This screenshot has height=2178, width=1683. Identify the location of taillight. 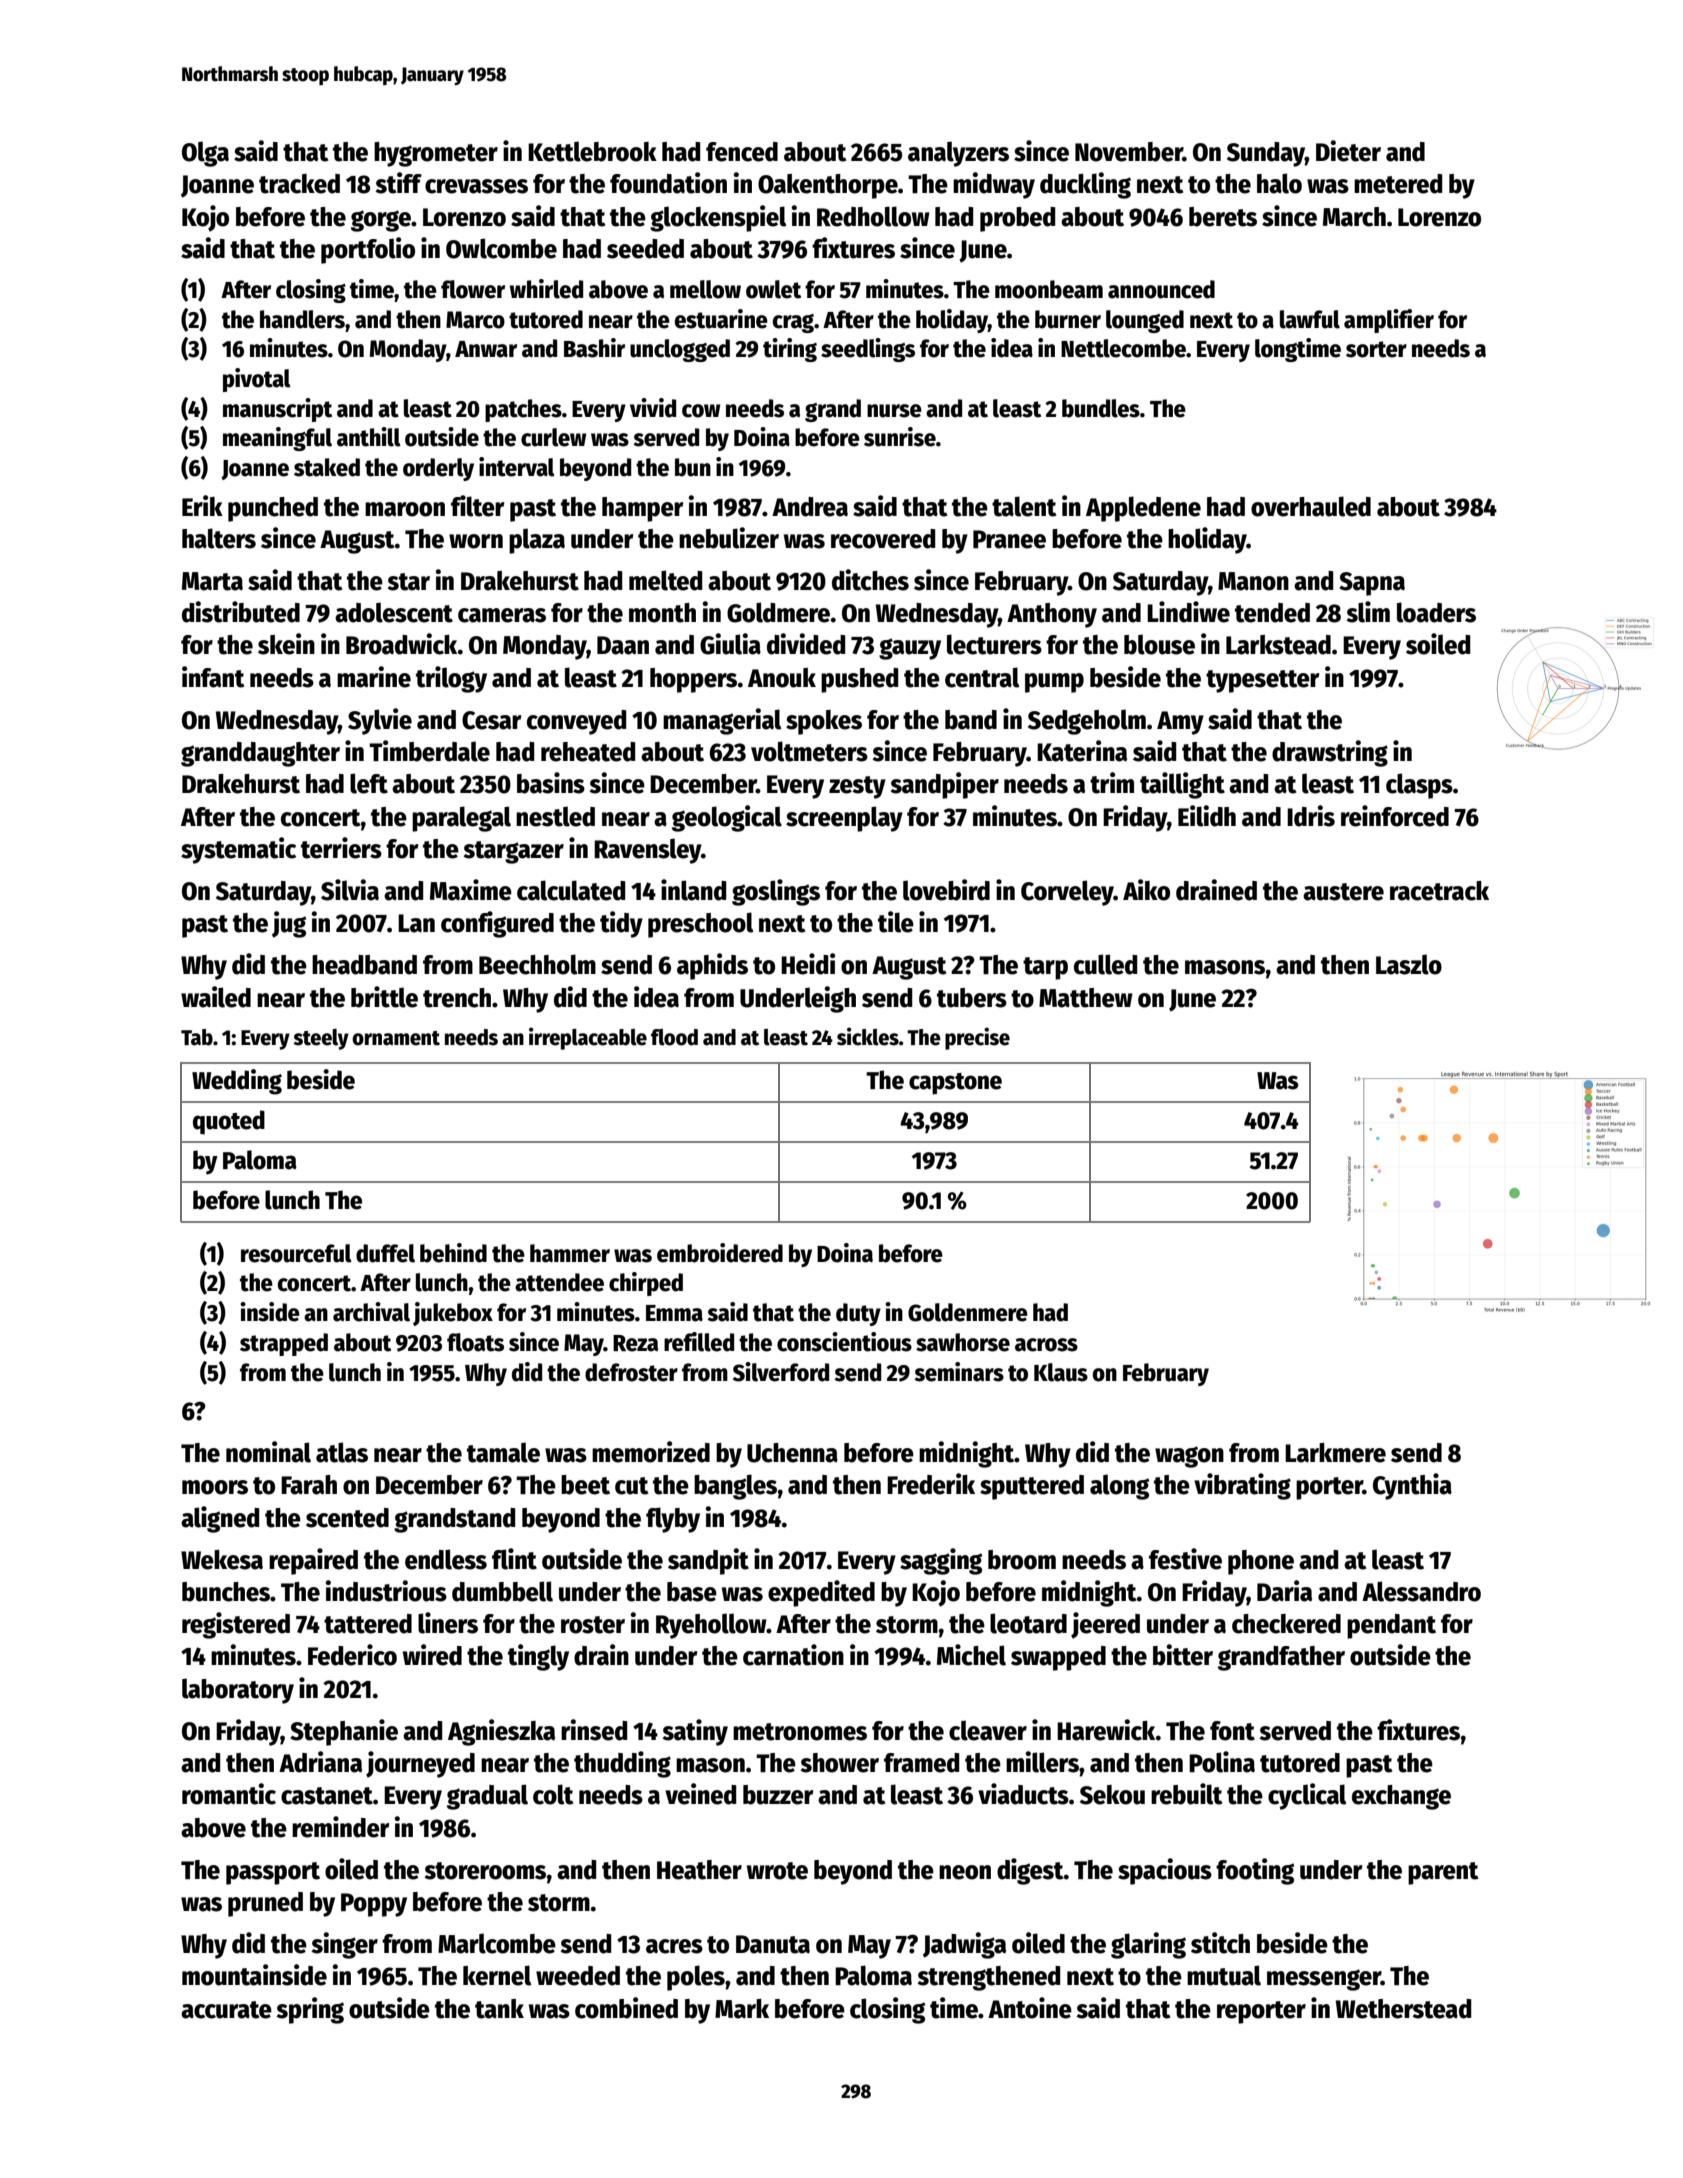
(1182, 785).
